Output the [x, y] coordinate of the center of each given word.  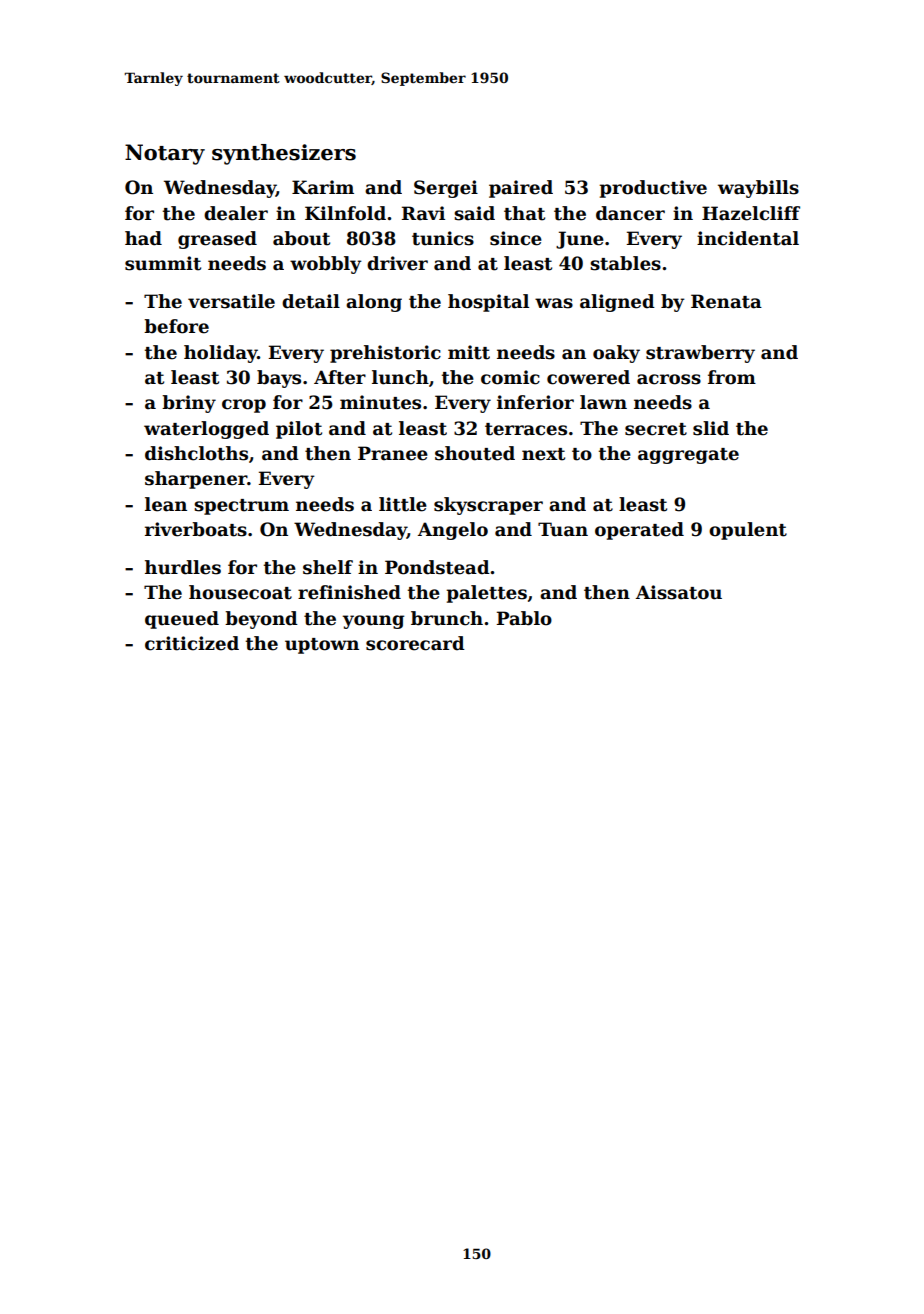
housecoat [240, 592]
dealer [236, 213]
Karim [323, 187]
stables [625, 263]
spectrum [241, 507]
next [543, 454]
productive [653, 189]
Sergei [446, 189]
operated [639, 531]
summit [163, 263]
